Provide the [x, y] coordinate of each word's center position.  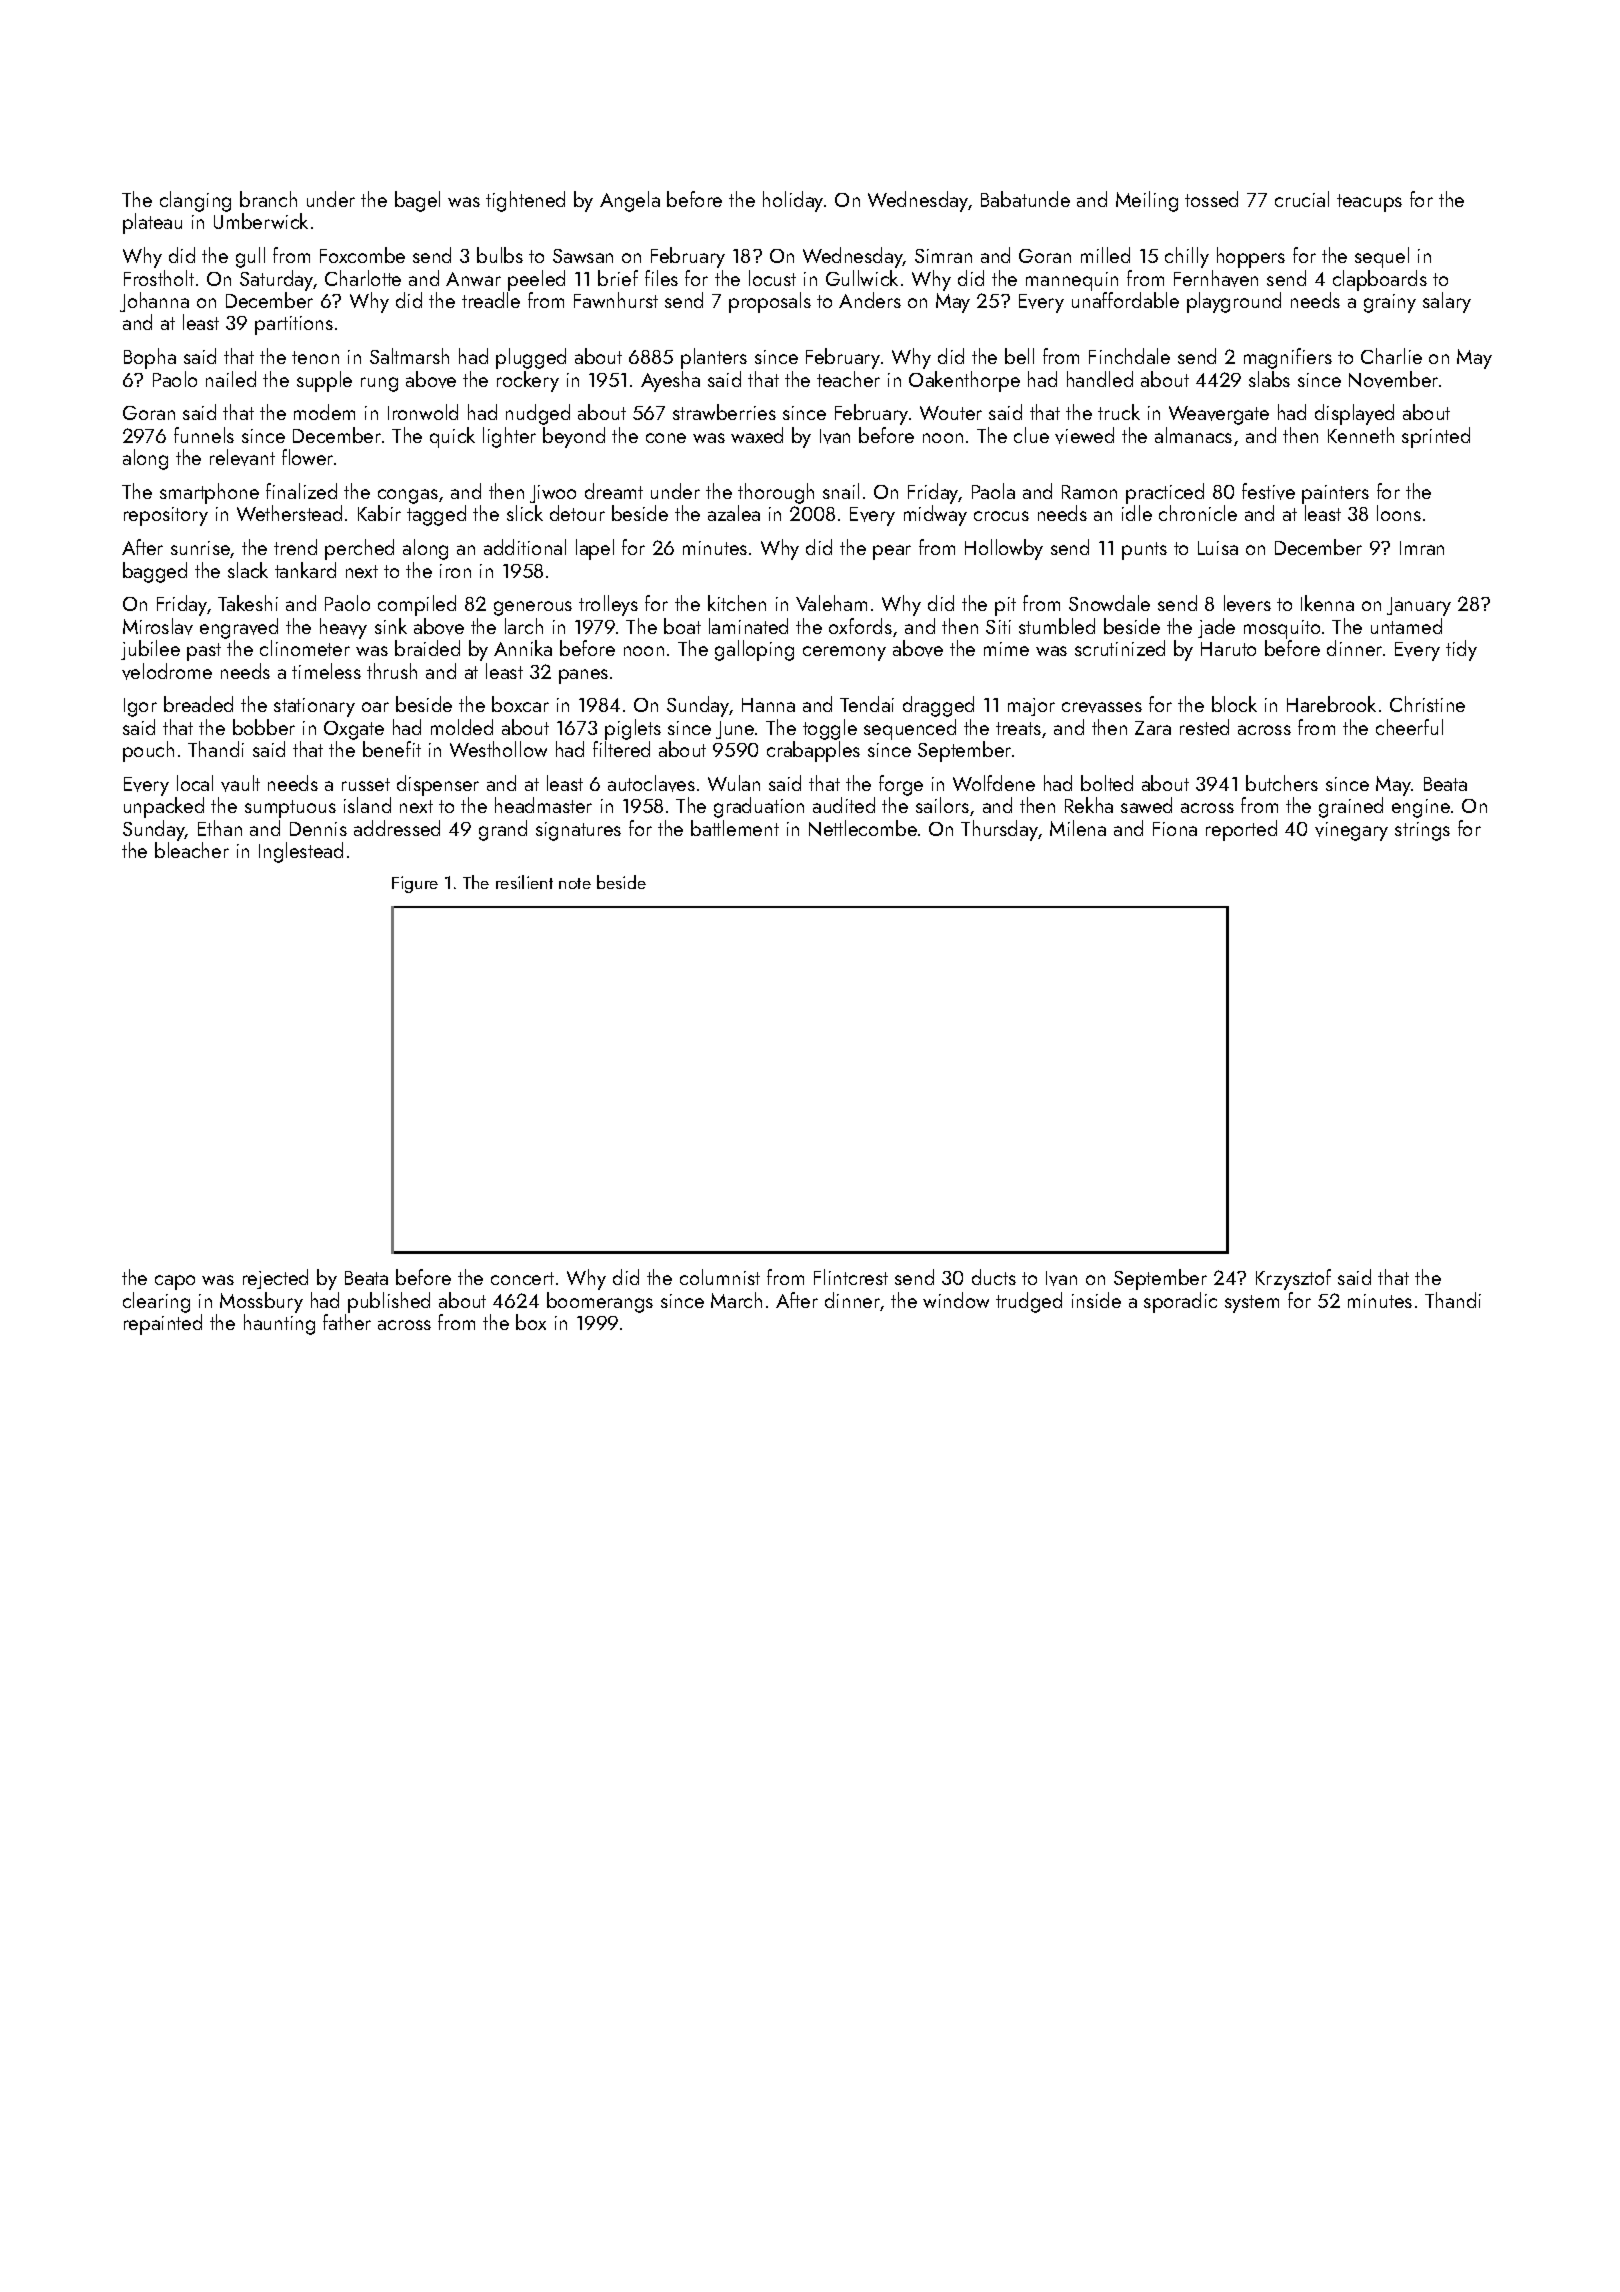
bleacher [192, 850]
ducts [994, 1277]
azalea [734, 513]
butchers [1282, 783]
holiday [793, 201]
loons [1399, 513]
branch [268, 199]
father [347, 1322]
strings [1422, 831]
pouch [148, 751]
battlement [735, 828]
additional [525, 547]
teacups [1369, 203]
